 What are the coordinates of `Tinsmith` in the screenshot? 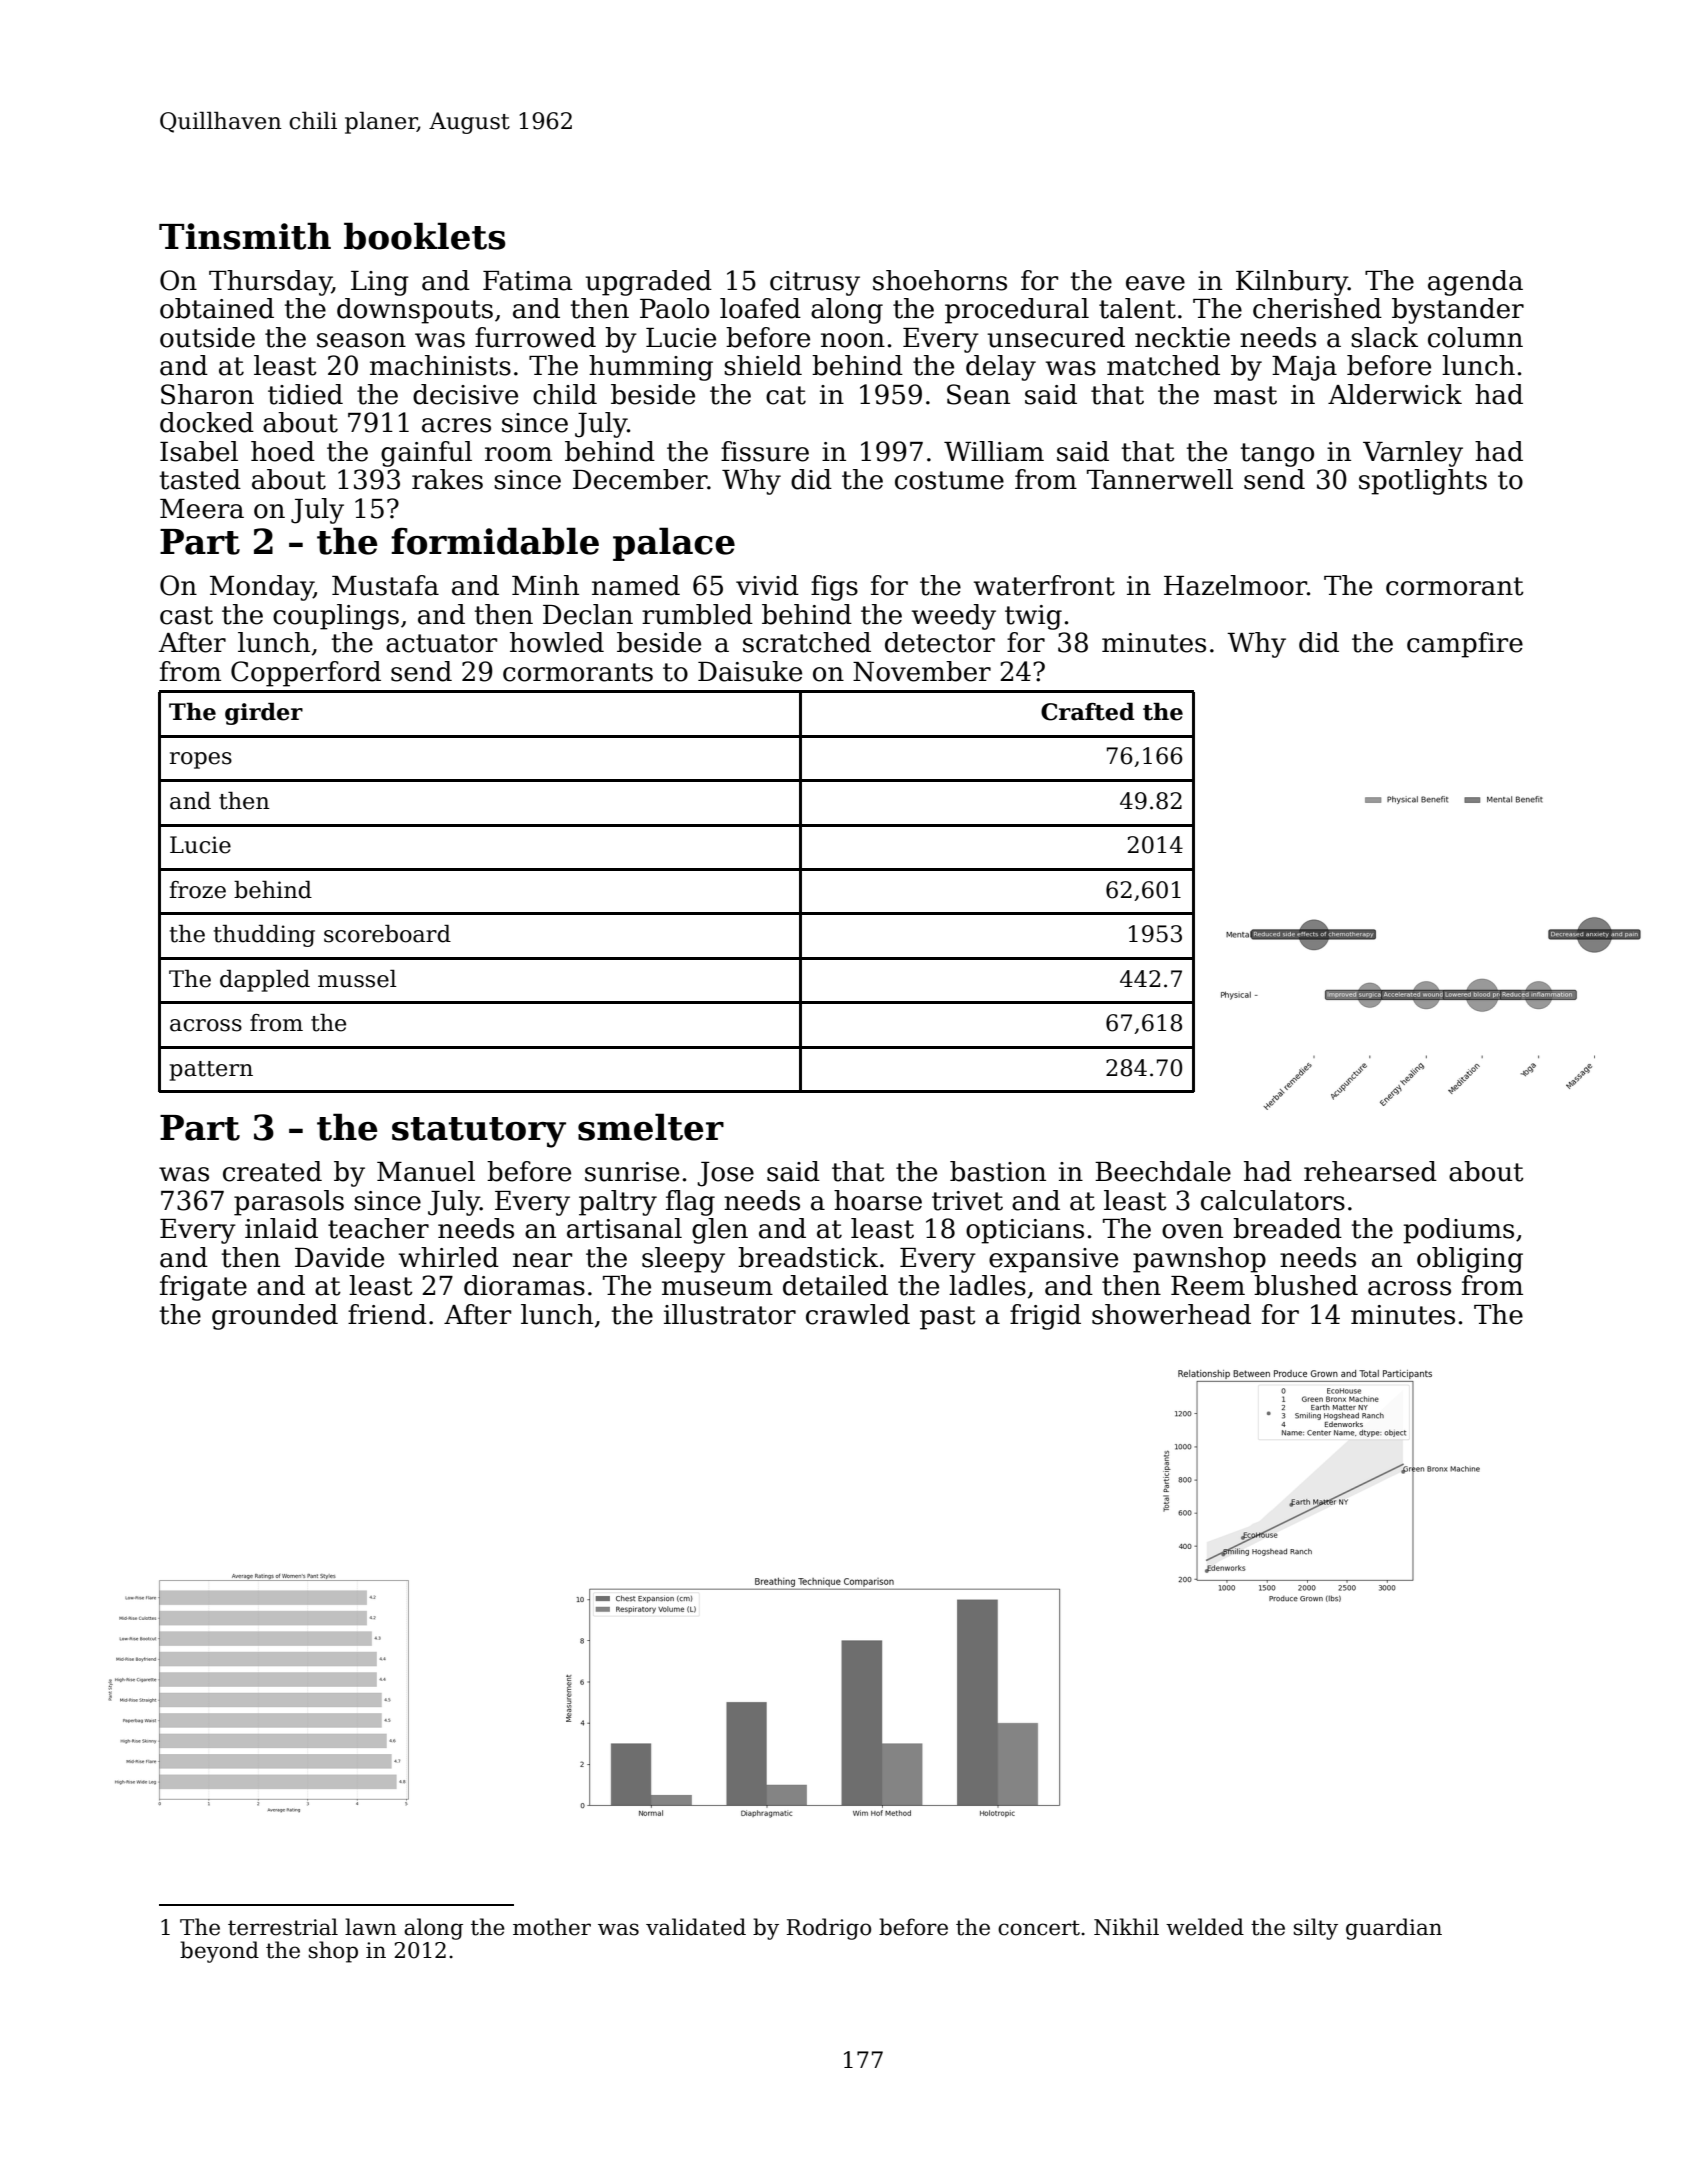 It's located at (245, 236).
